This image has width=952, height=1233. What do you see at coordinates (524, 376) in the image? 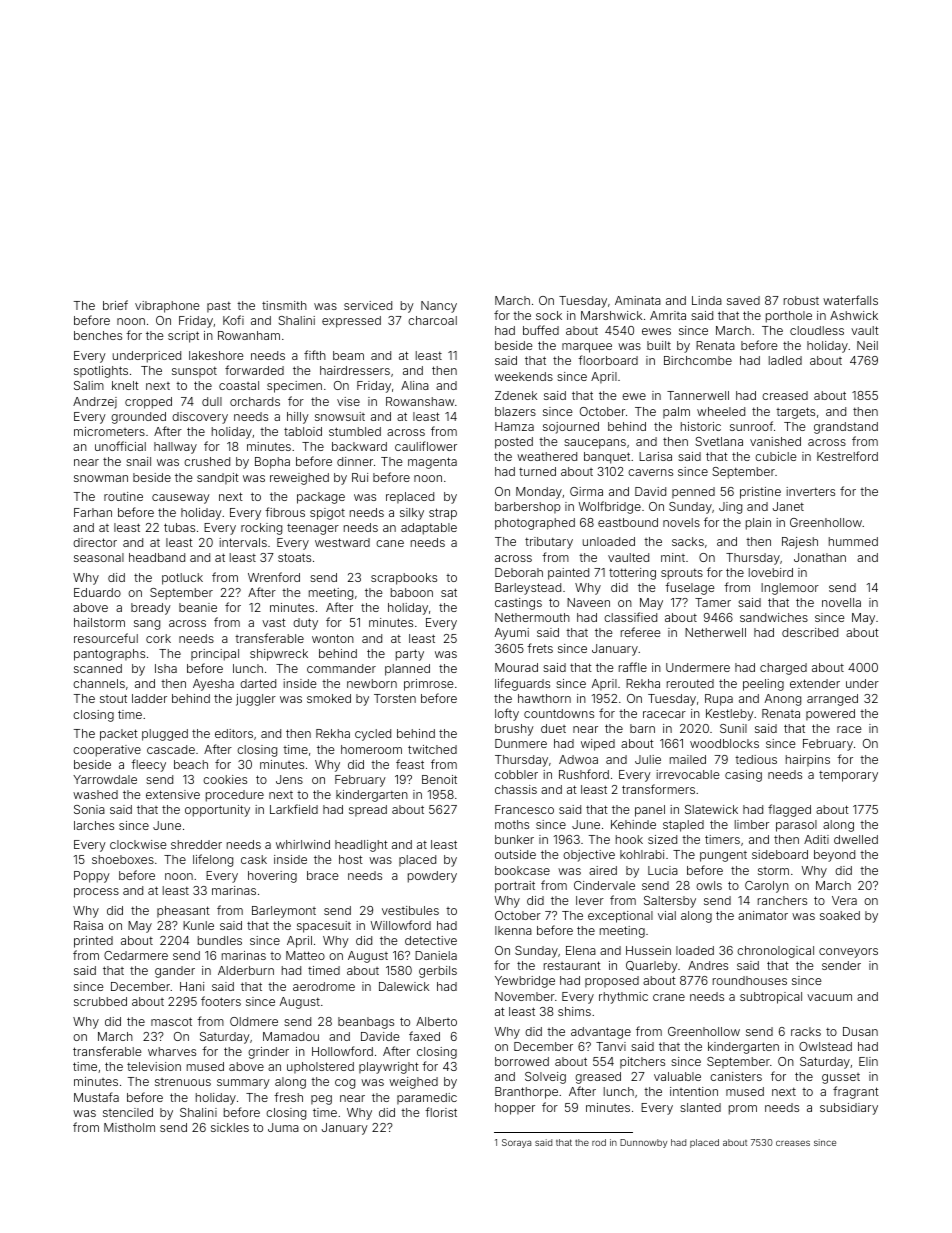
I see `weekends` at bounding box center [524, 376].
